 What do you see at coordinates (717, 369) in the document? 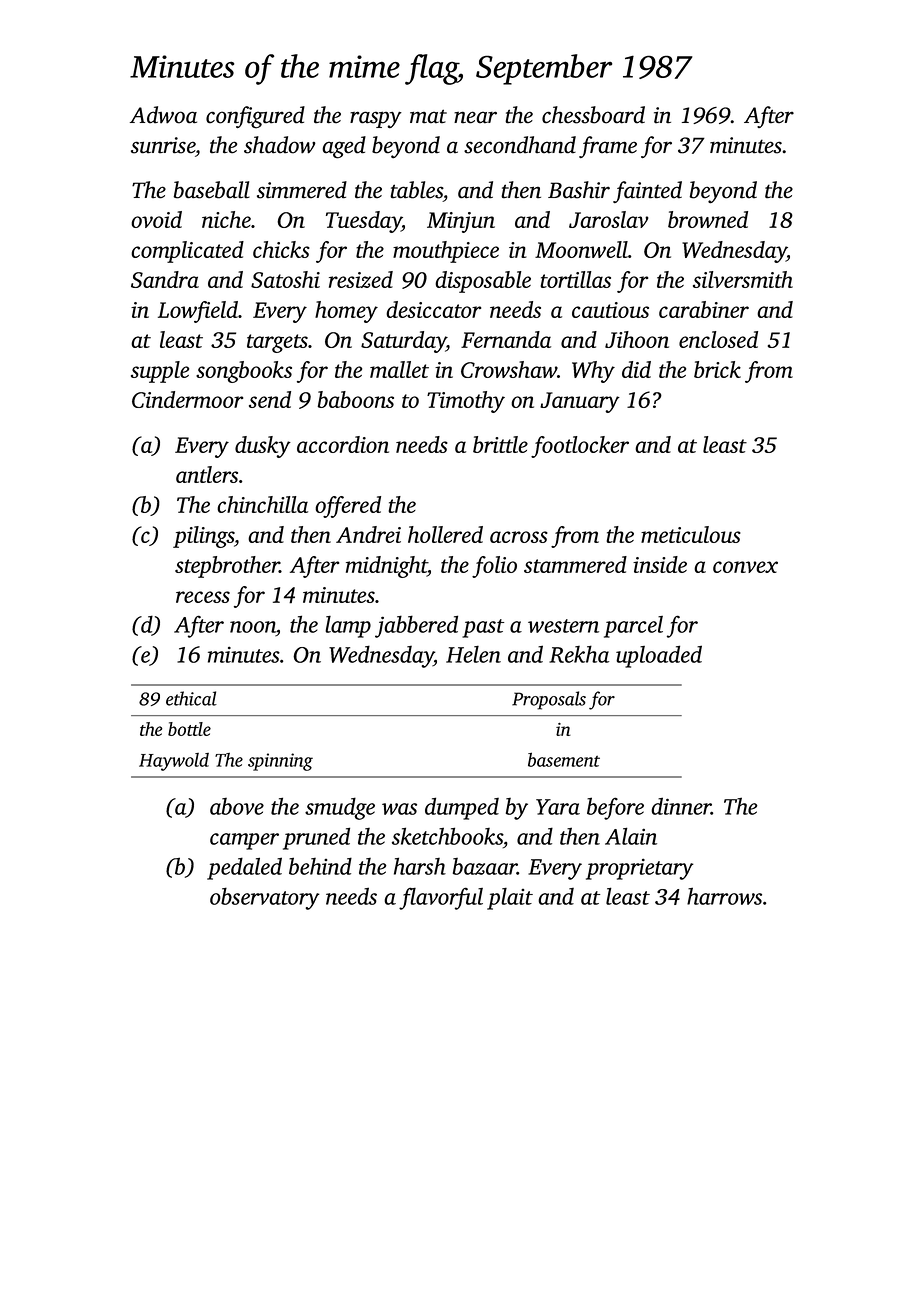
I see `brick` at bounding box center [717, 369].
